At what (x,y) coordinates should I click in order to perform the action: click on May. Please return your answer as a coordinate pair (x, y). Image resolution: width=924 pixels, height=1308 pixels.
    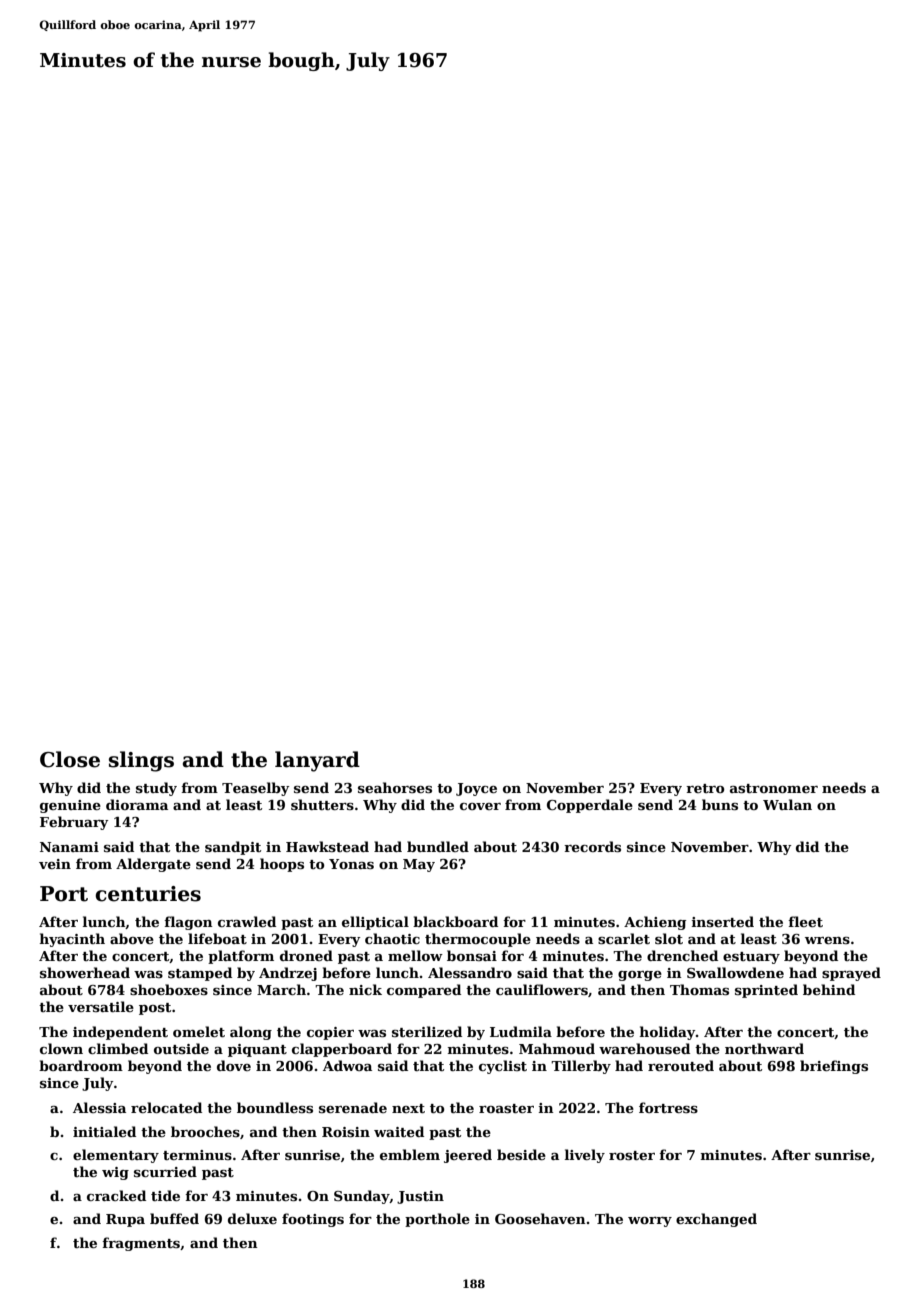
    Looking at the image, I should click on (419, 865).
